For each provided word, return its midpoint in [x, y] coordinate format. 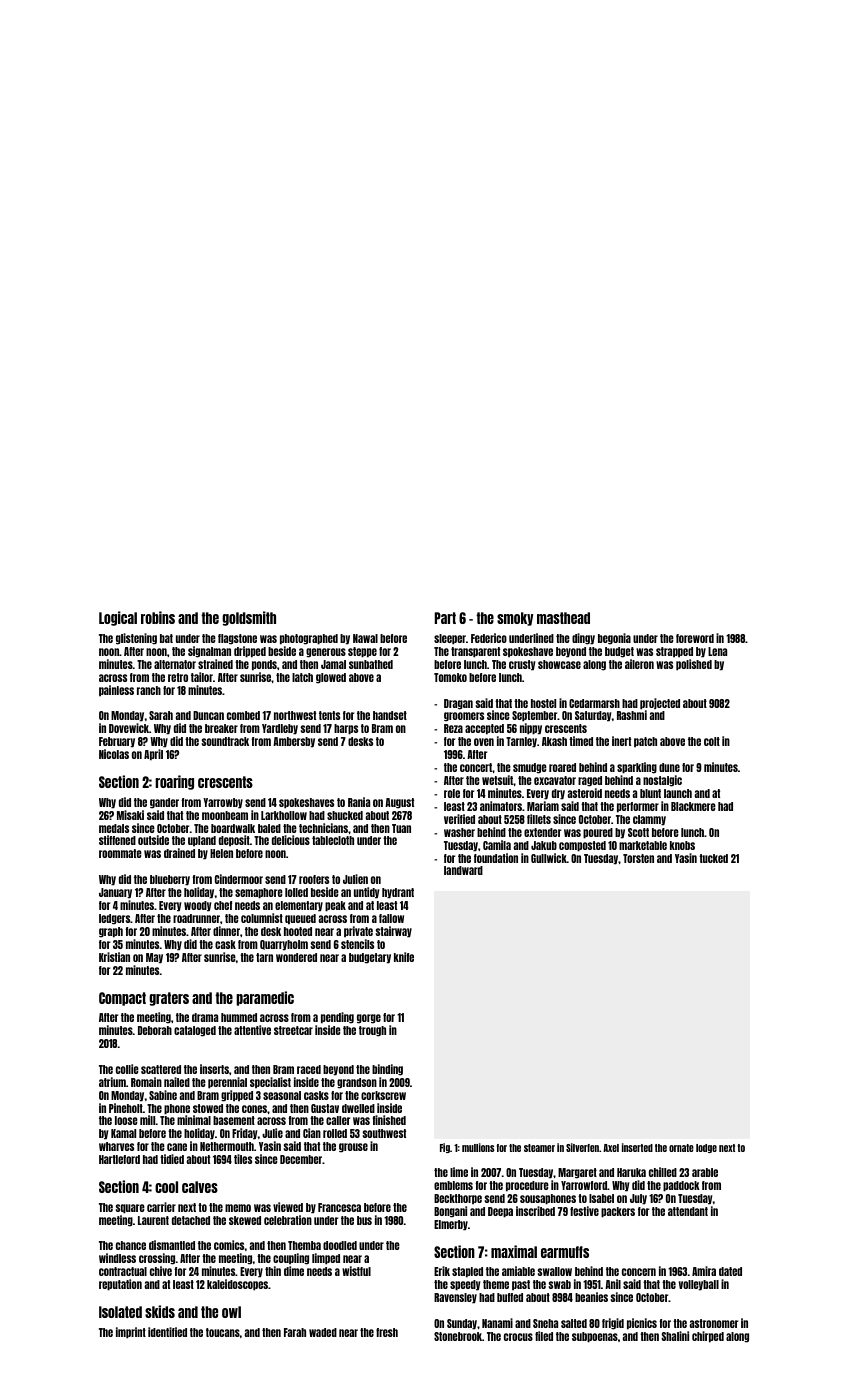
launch [678, 793]
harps [346, 729]
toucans [223, 1332]
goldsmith [249, 618]
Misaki [130, 815]
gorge [369, 1019]
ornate [681, 1148]
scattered [161, 1069]
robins [158, 617]
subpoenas [595, 1337]
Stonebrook [458, 1336]
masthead [563, 618]
